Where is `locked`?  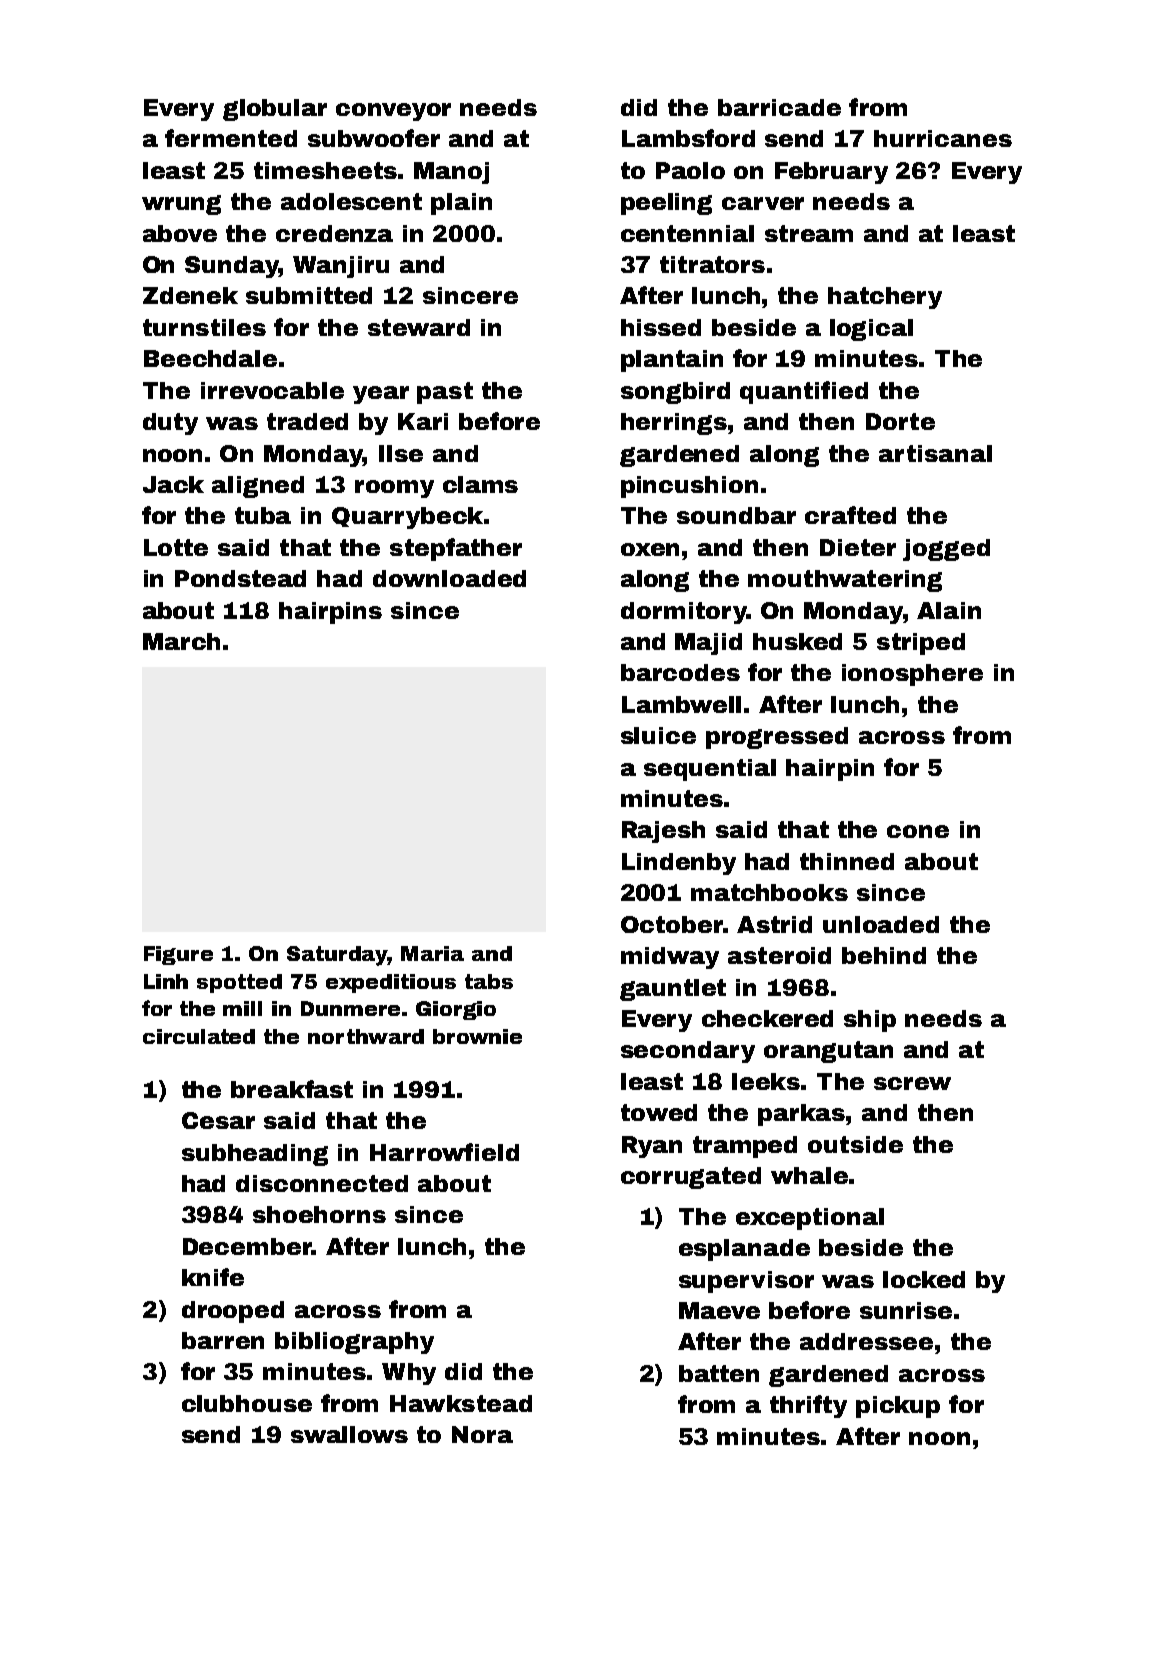
locked is located at coordinates (924, 1279).
